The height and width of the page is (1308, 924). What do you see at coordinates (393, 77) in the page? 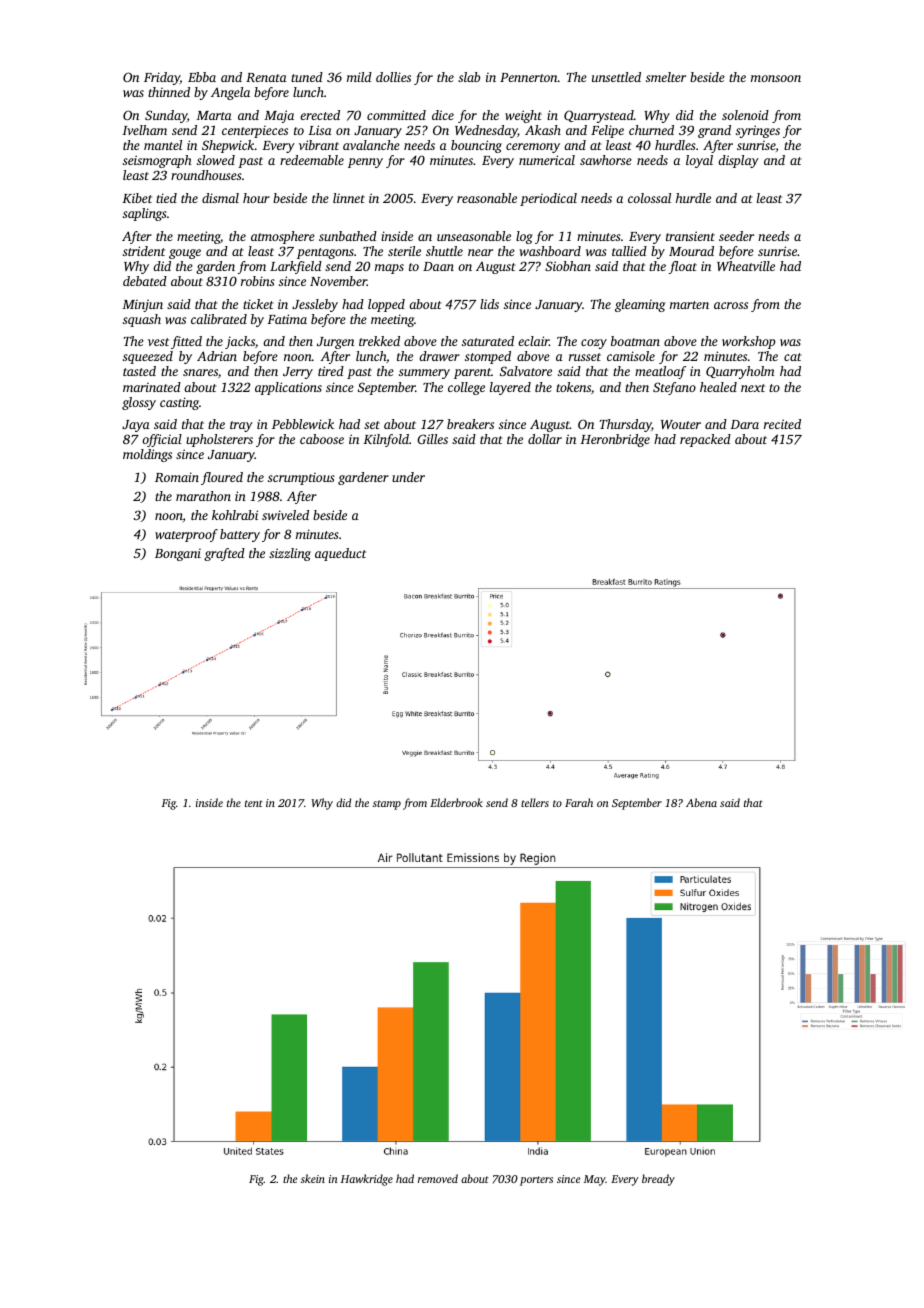
I see `dollies` at bounding box center [393, 77].
